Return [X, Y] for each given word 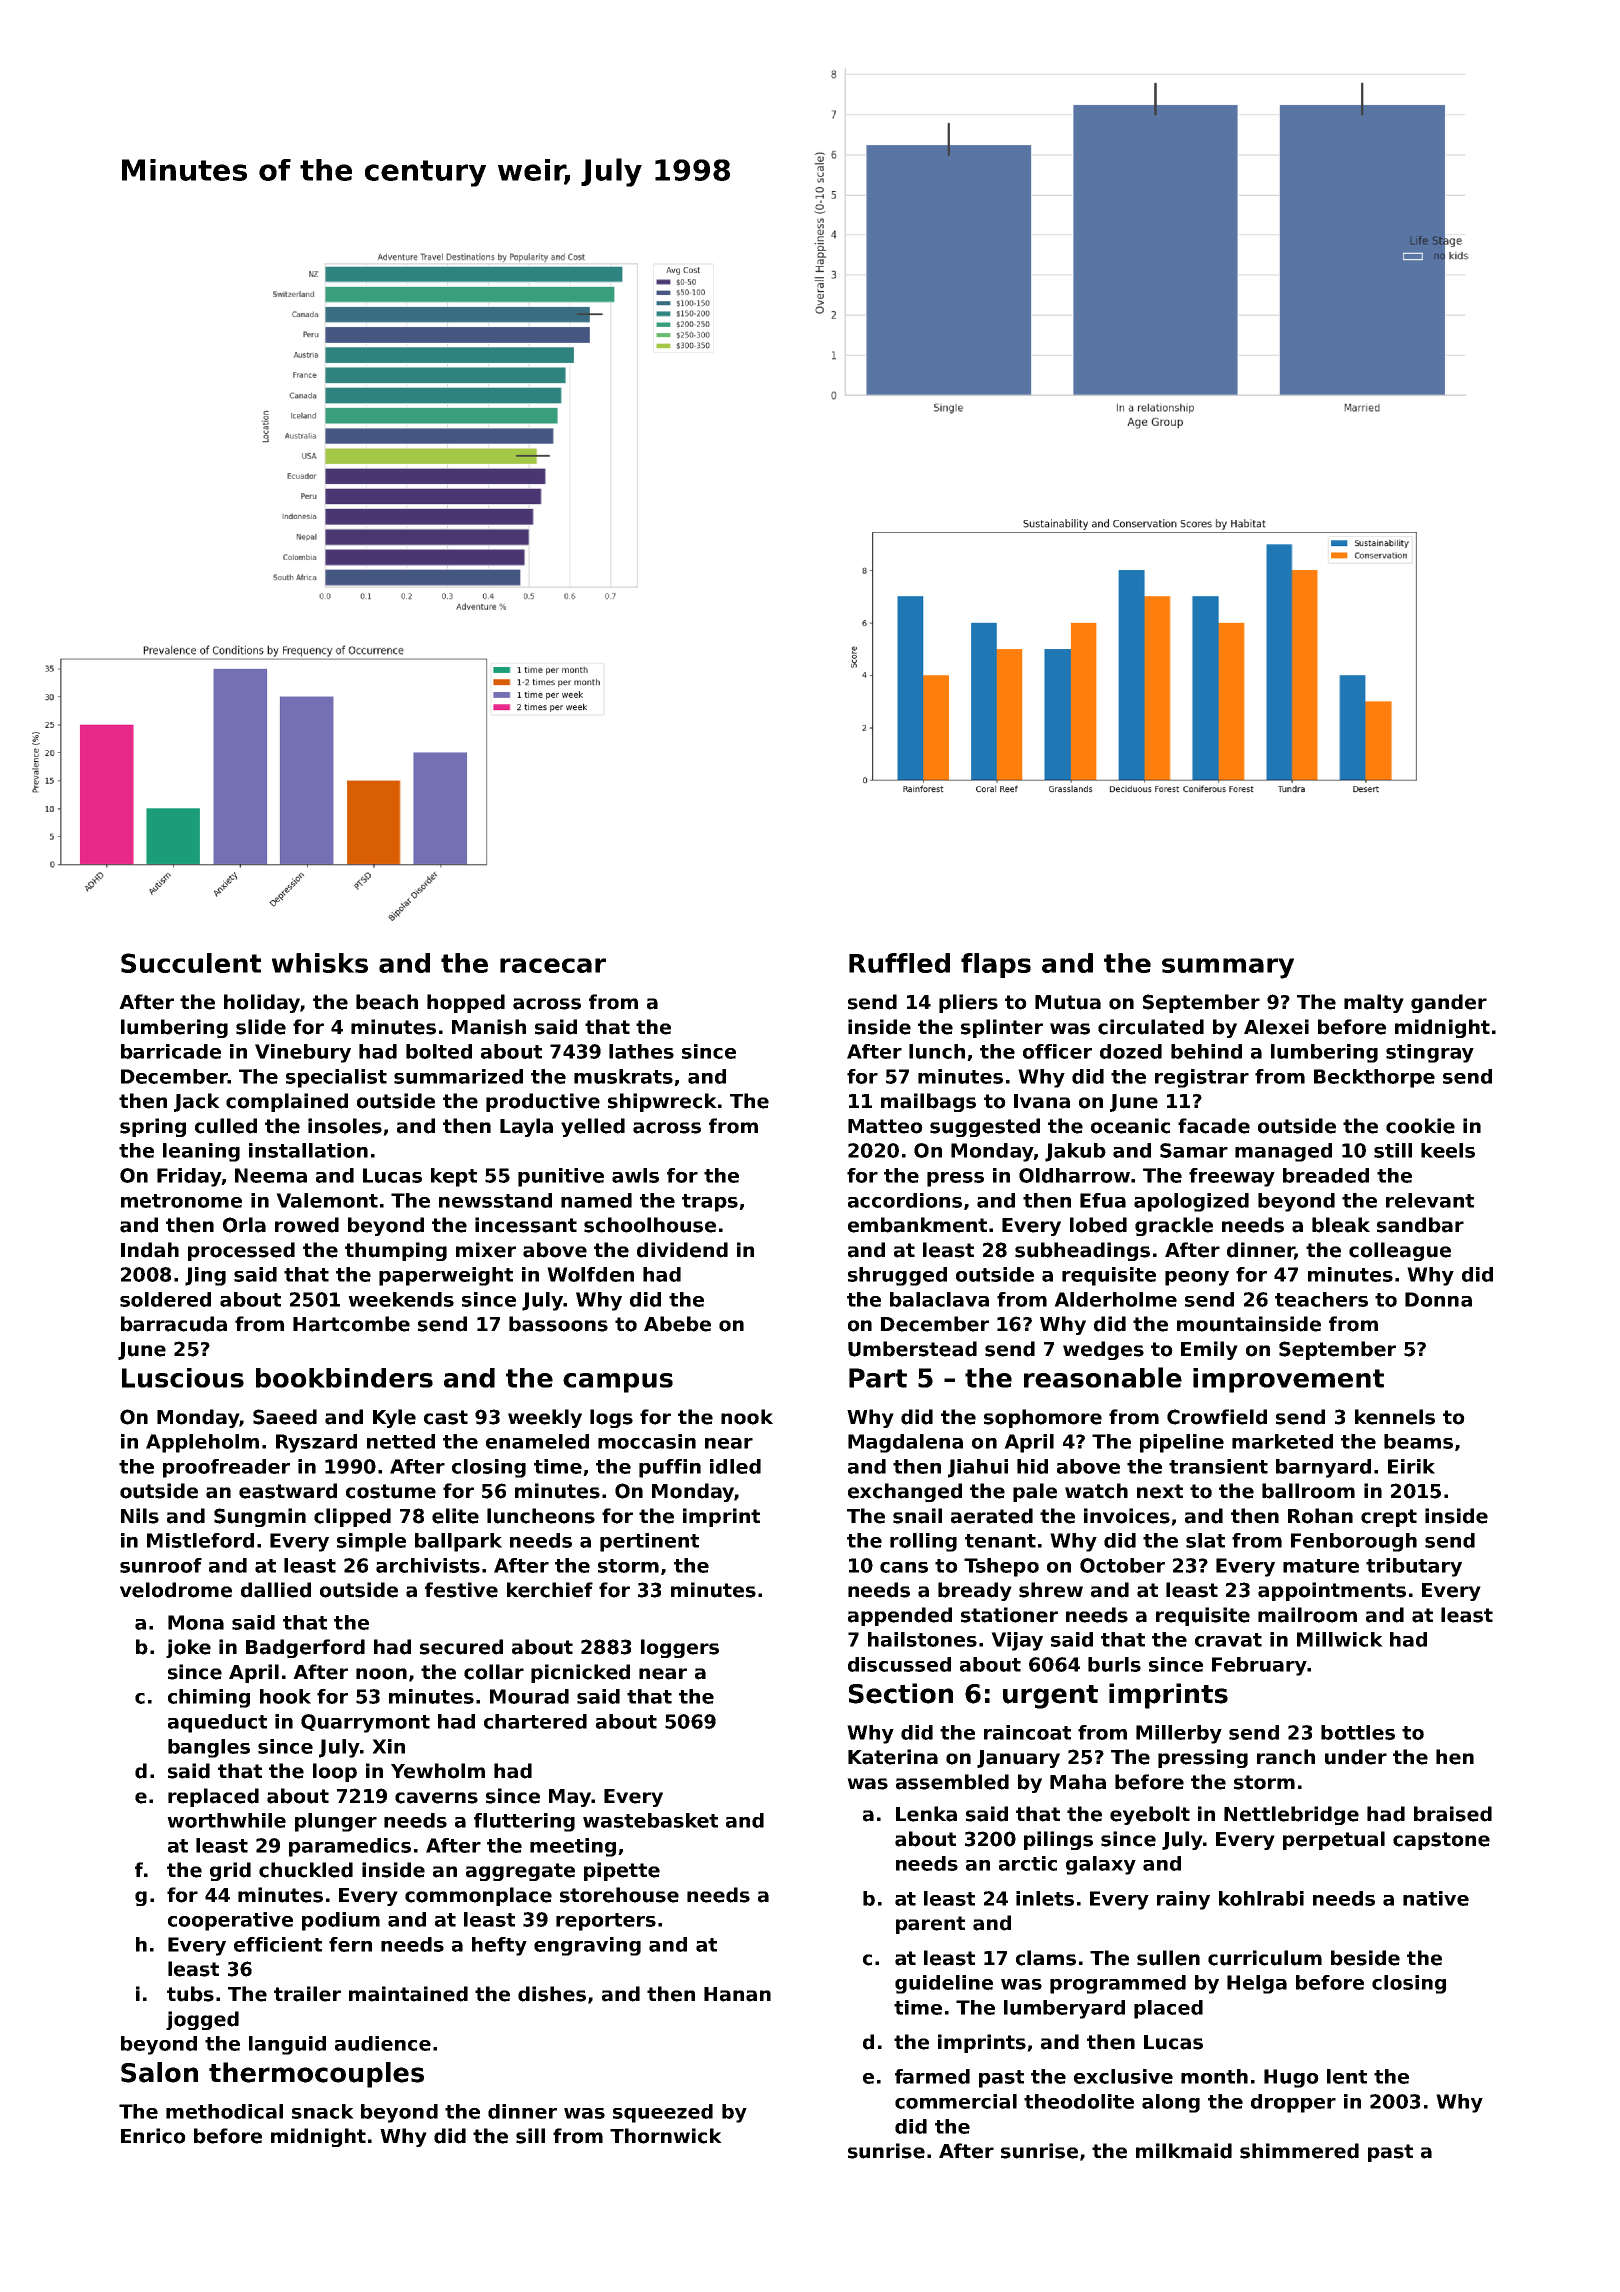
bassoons [558, 1324]
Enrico [153, 2136]
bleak [1341, 1225]
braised [1453, 1814]
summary [1228, 968]
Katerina [893, 1757]
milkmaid [1184, 2151]
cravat [1228, 1640]
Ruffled [899, 963]
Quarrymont [365, 1723]
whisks [320, 963]
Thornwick [666, 2136]
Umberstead [912, 1349]
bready [975, 1591]
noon [381, 1674]
